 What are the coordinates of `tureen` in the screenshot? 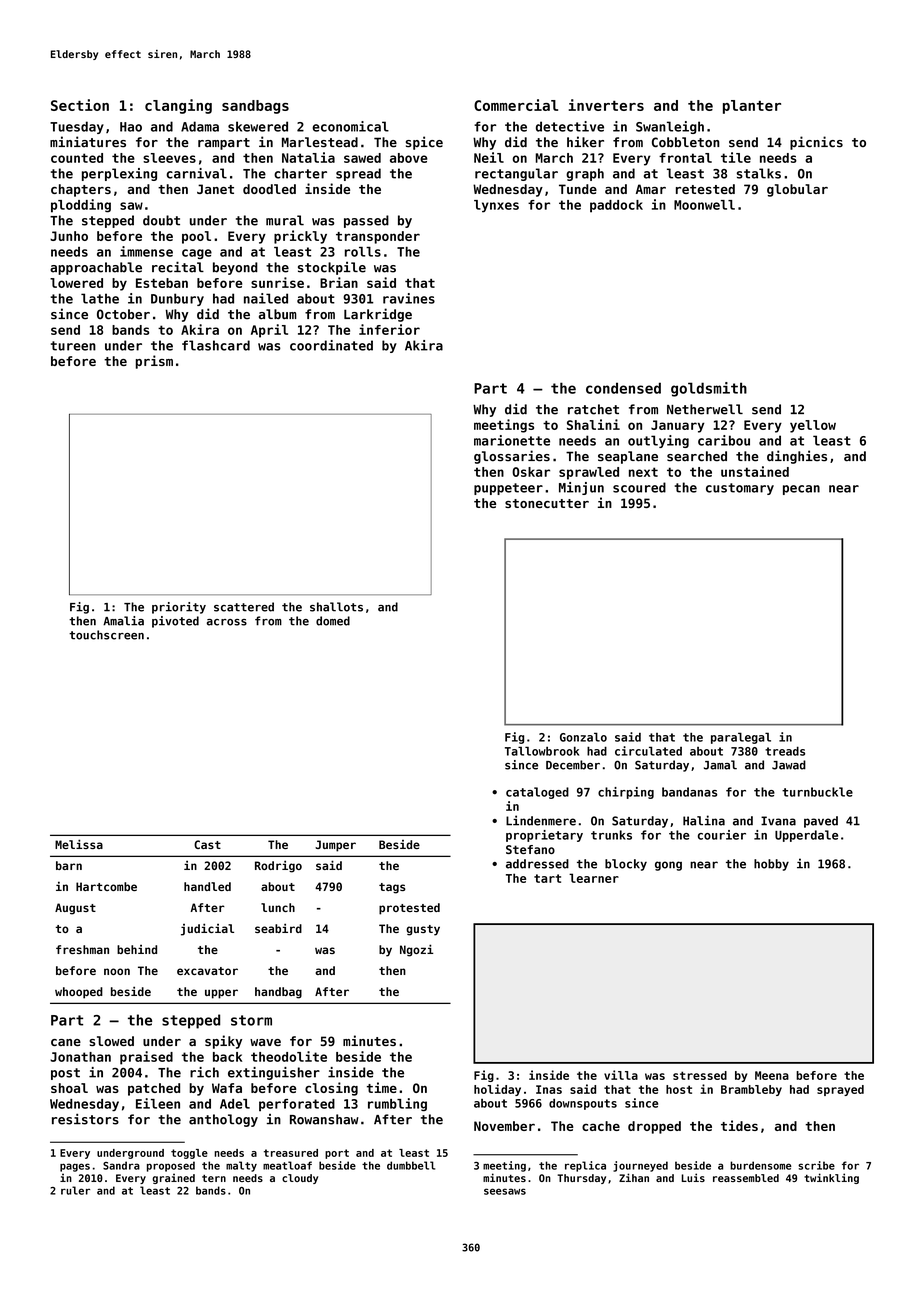 It's located at (73, 346).
